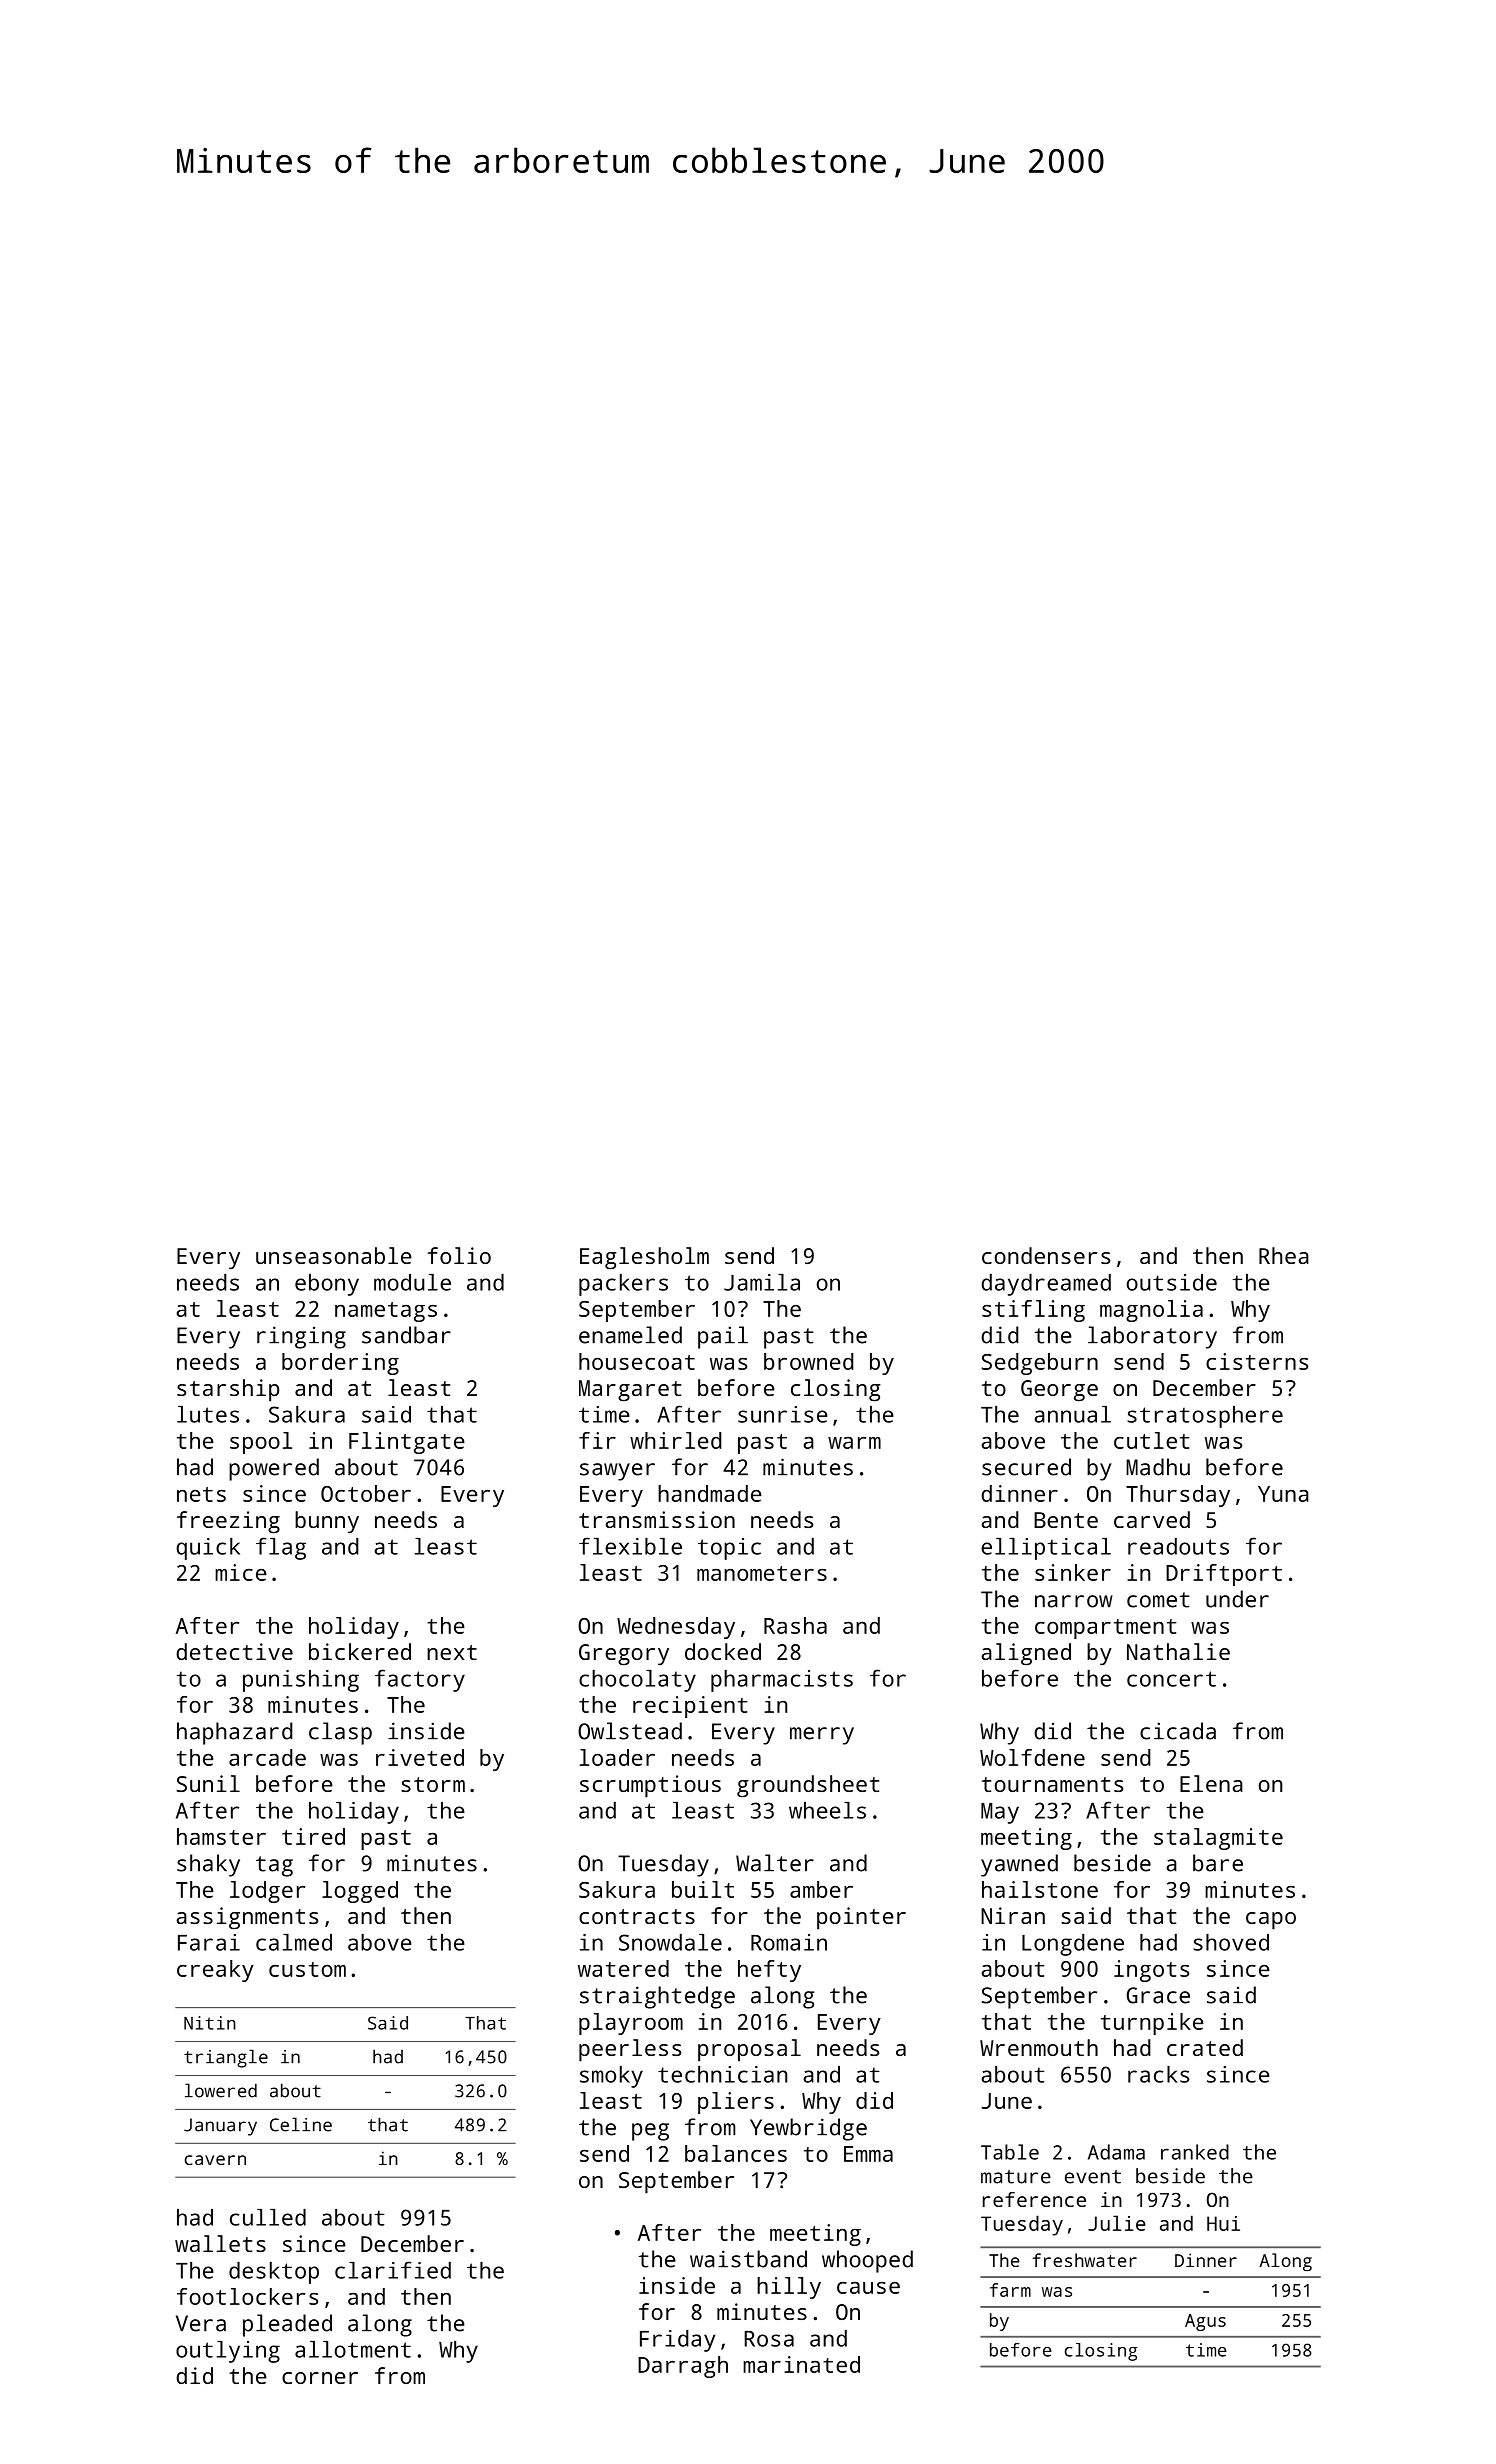 This screenshot has width=1496, height=2464. What do you see at coordinates (1231, 1942) in the screenshot?
I see `shoved` at bounding box center [1231, 1942].
